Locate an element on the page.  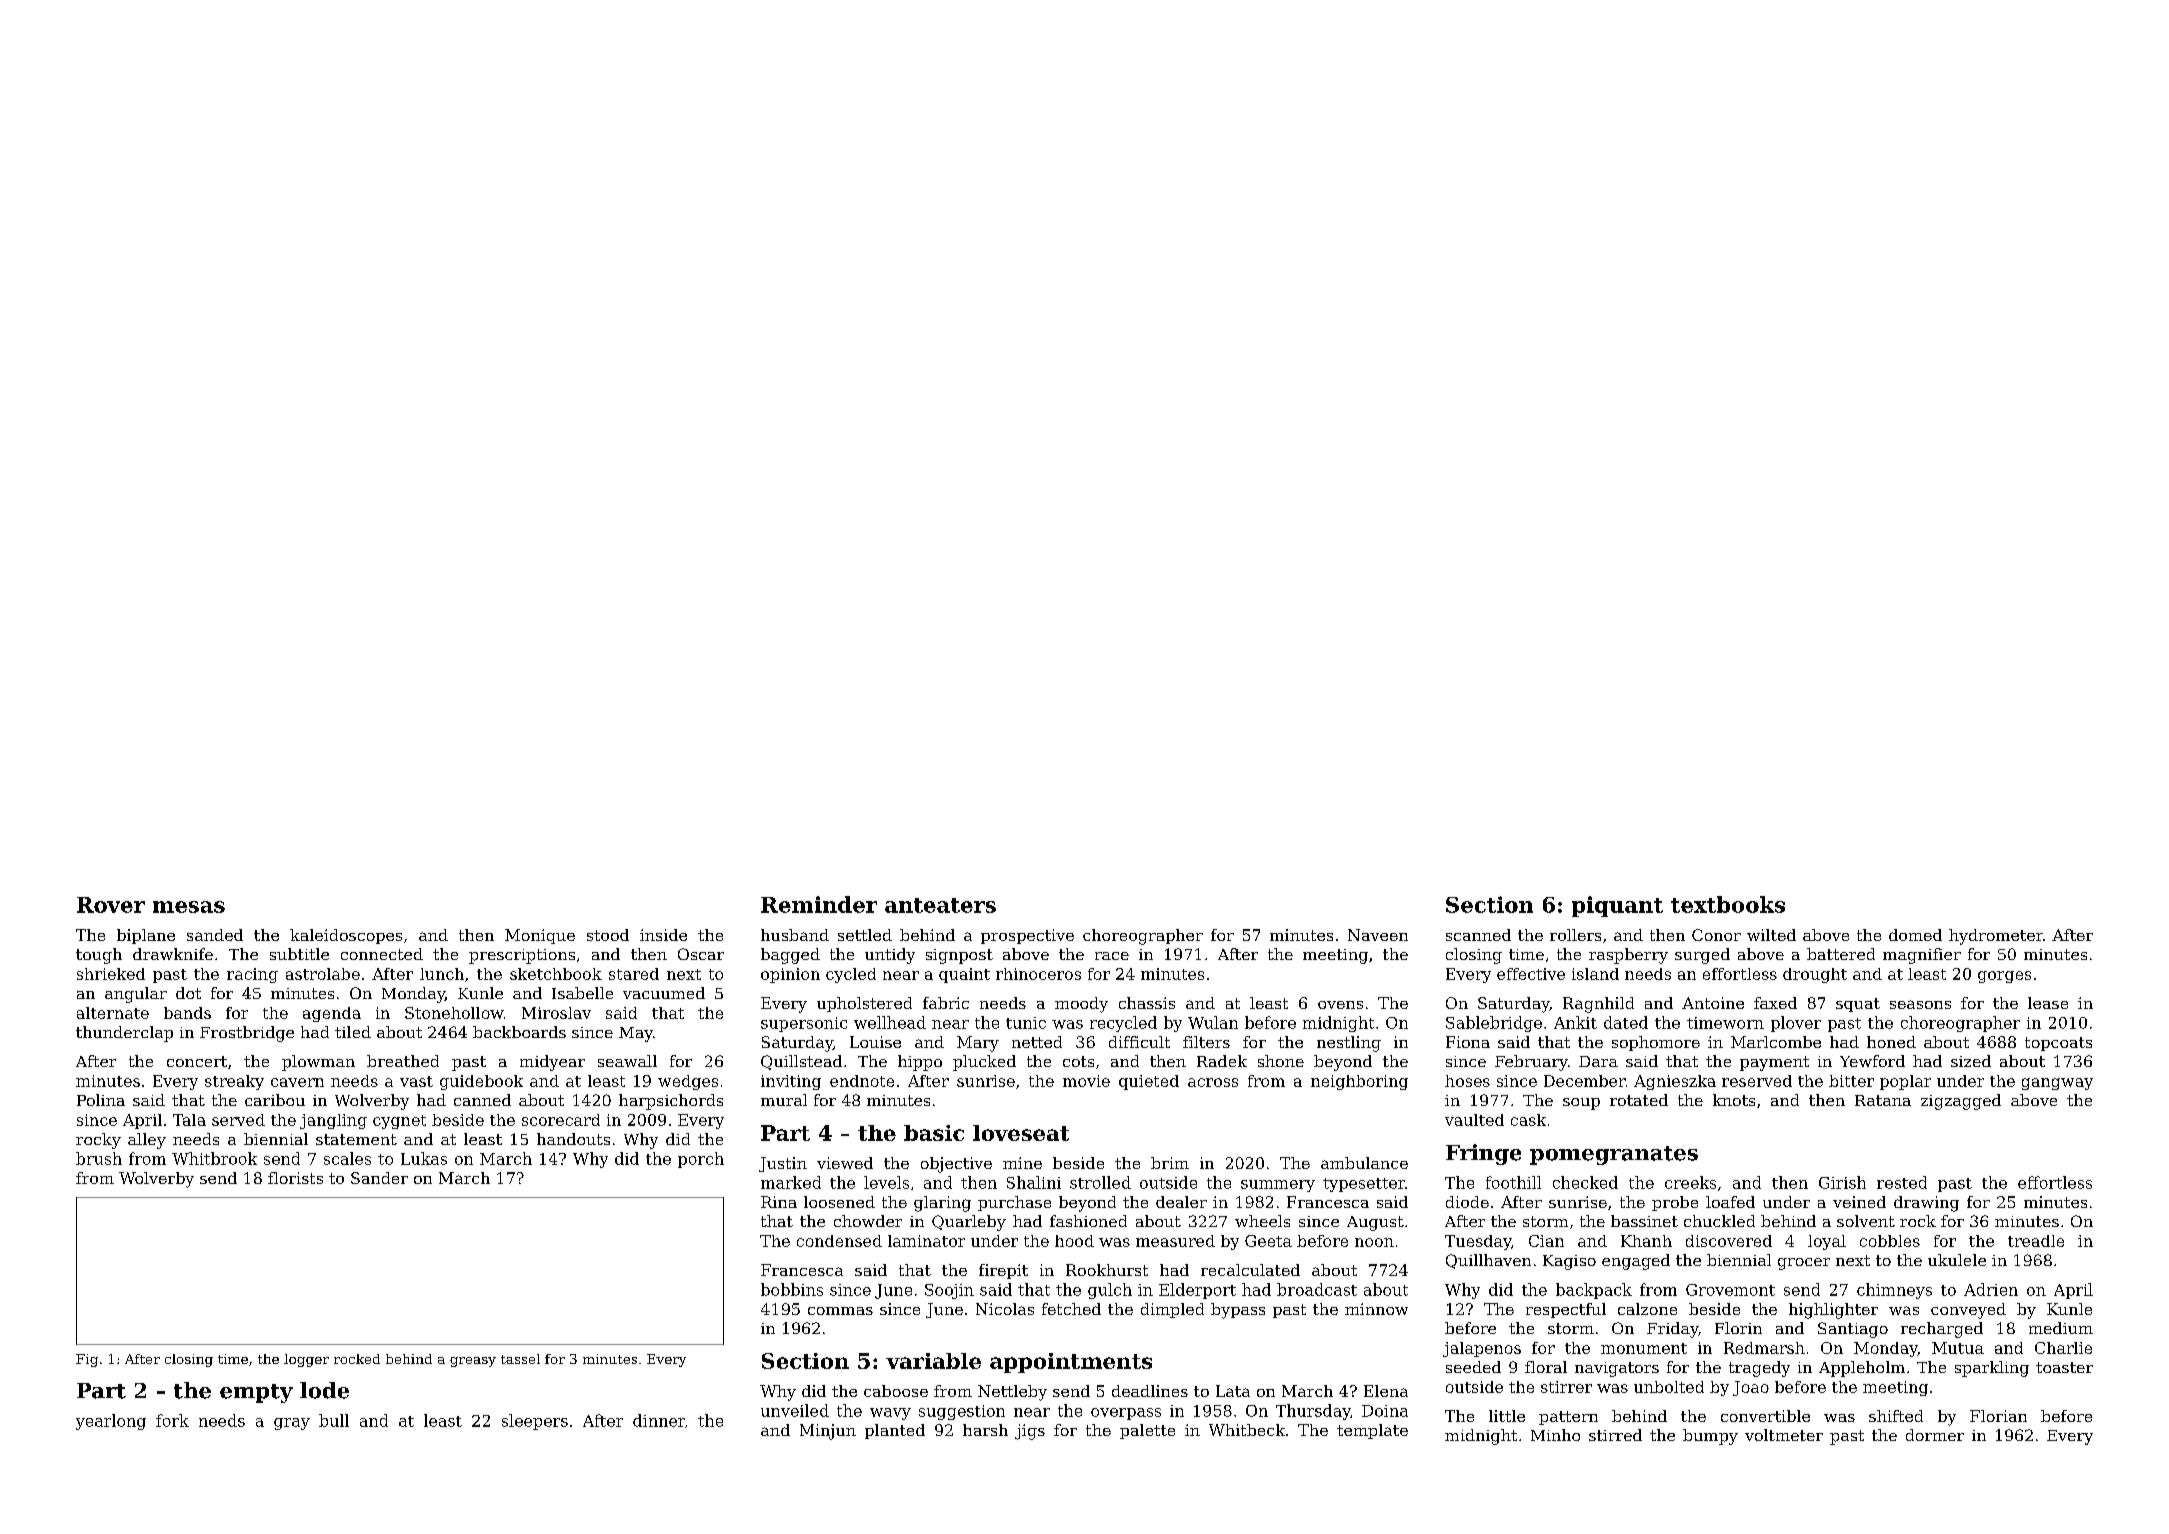
veined is located at coordinates (1859, 1202).
